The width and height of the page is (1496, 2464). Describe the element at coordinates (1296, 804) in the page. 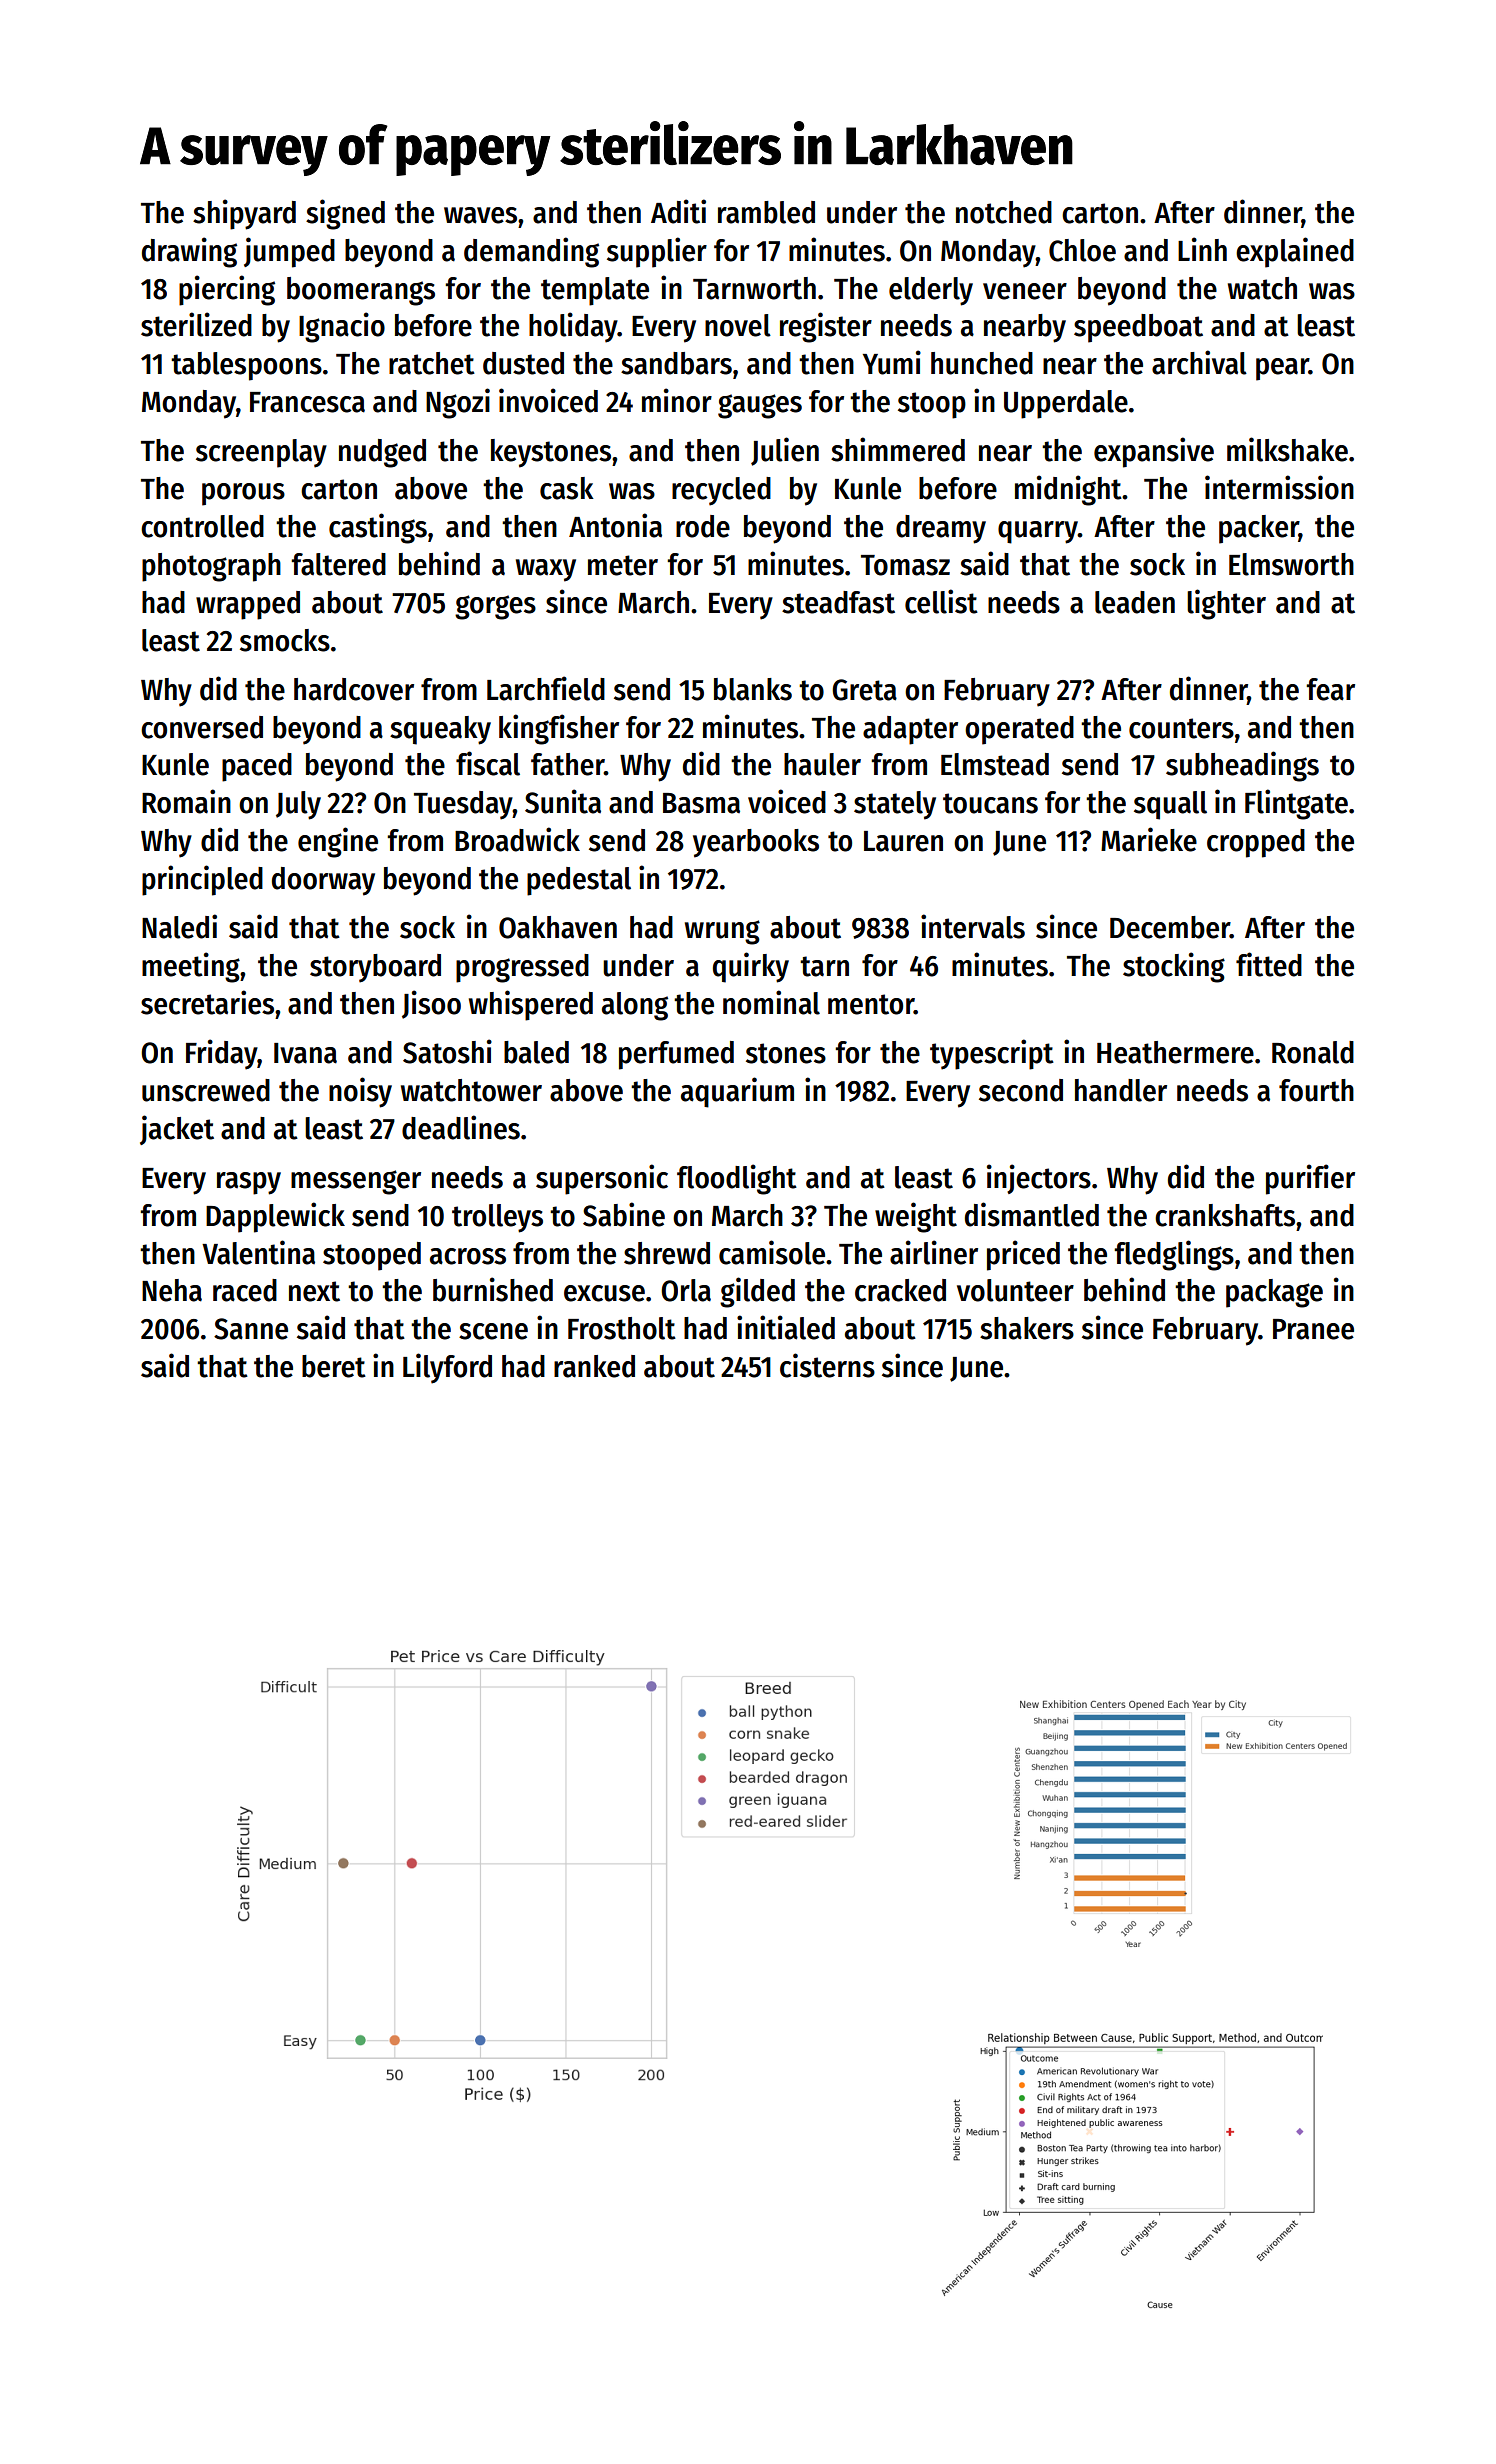

I see `Flintgate` at that location.
